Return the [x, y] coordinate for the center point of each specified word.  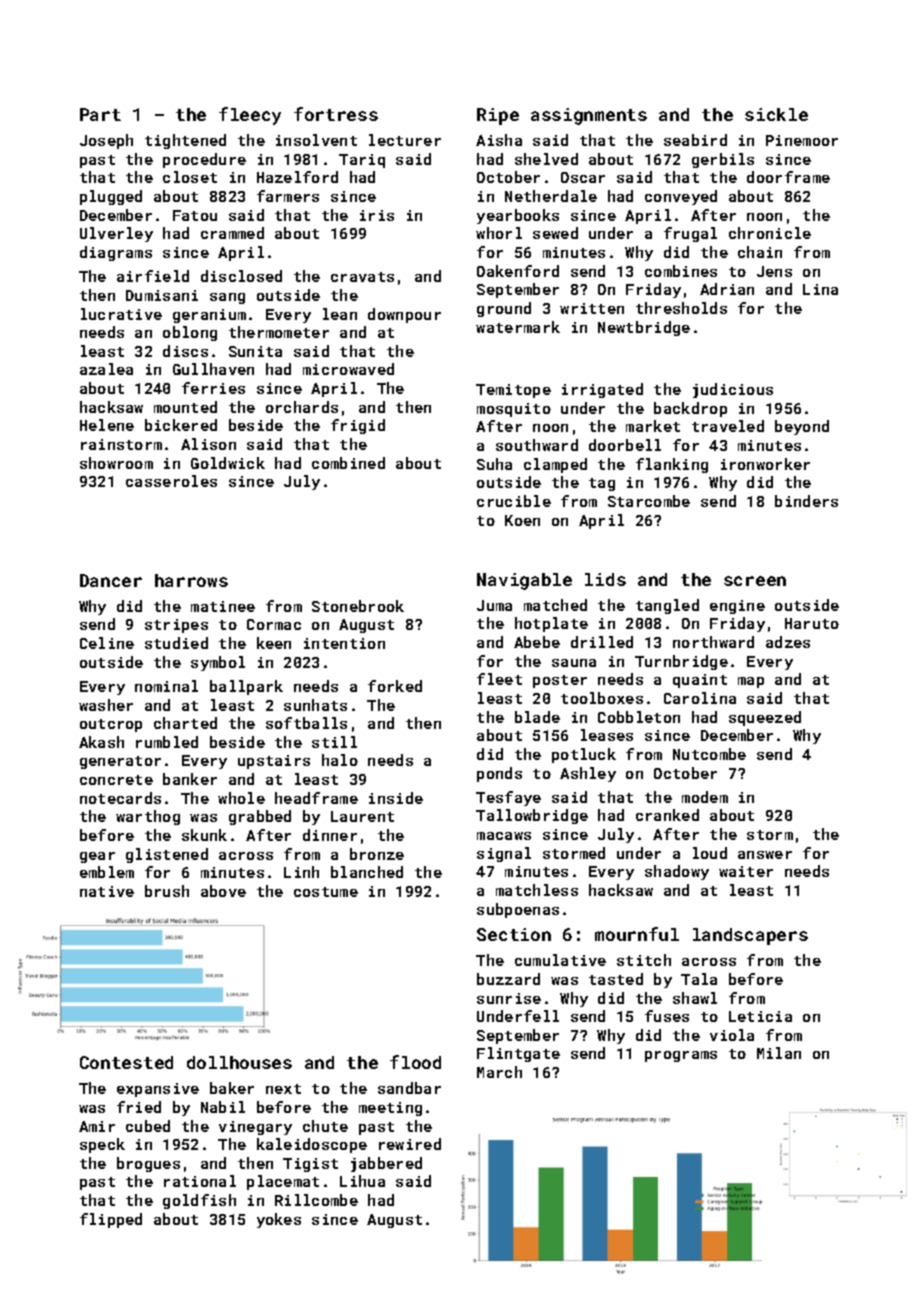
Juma [494, 605]
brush [167, 891]
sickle [776, 114]
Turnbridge [681, 662]
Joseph [106, 141]
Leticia [760, 1016]
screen [755, 581]
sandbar [409, 1088]
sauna [574, 663]
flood [415, 1062]
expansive [158, 1090]
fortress [336, 114]
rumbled [167, 742]
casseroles [171, 481]
